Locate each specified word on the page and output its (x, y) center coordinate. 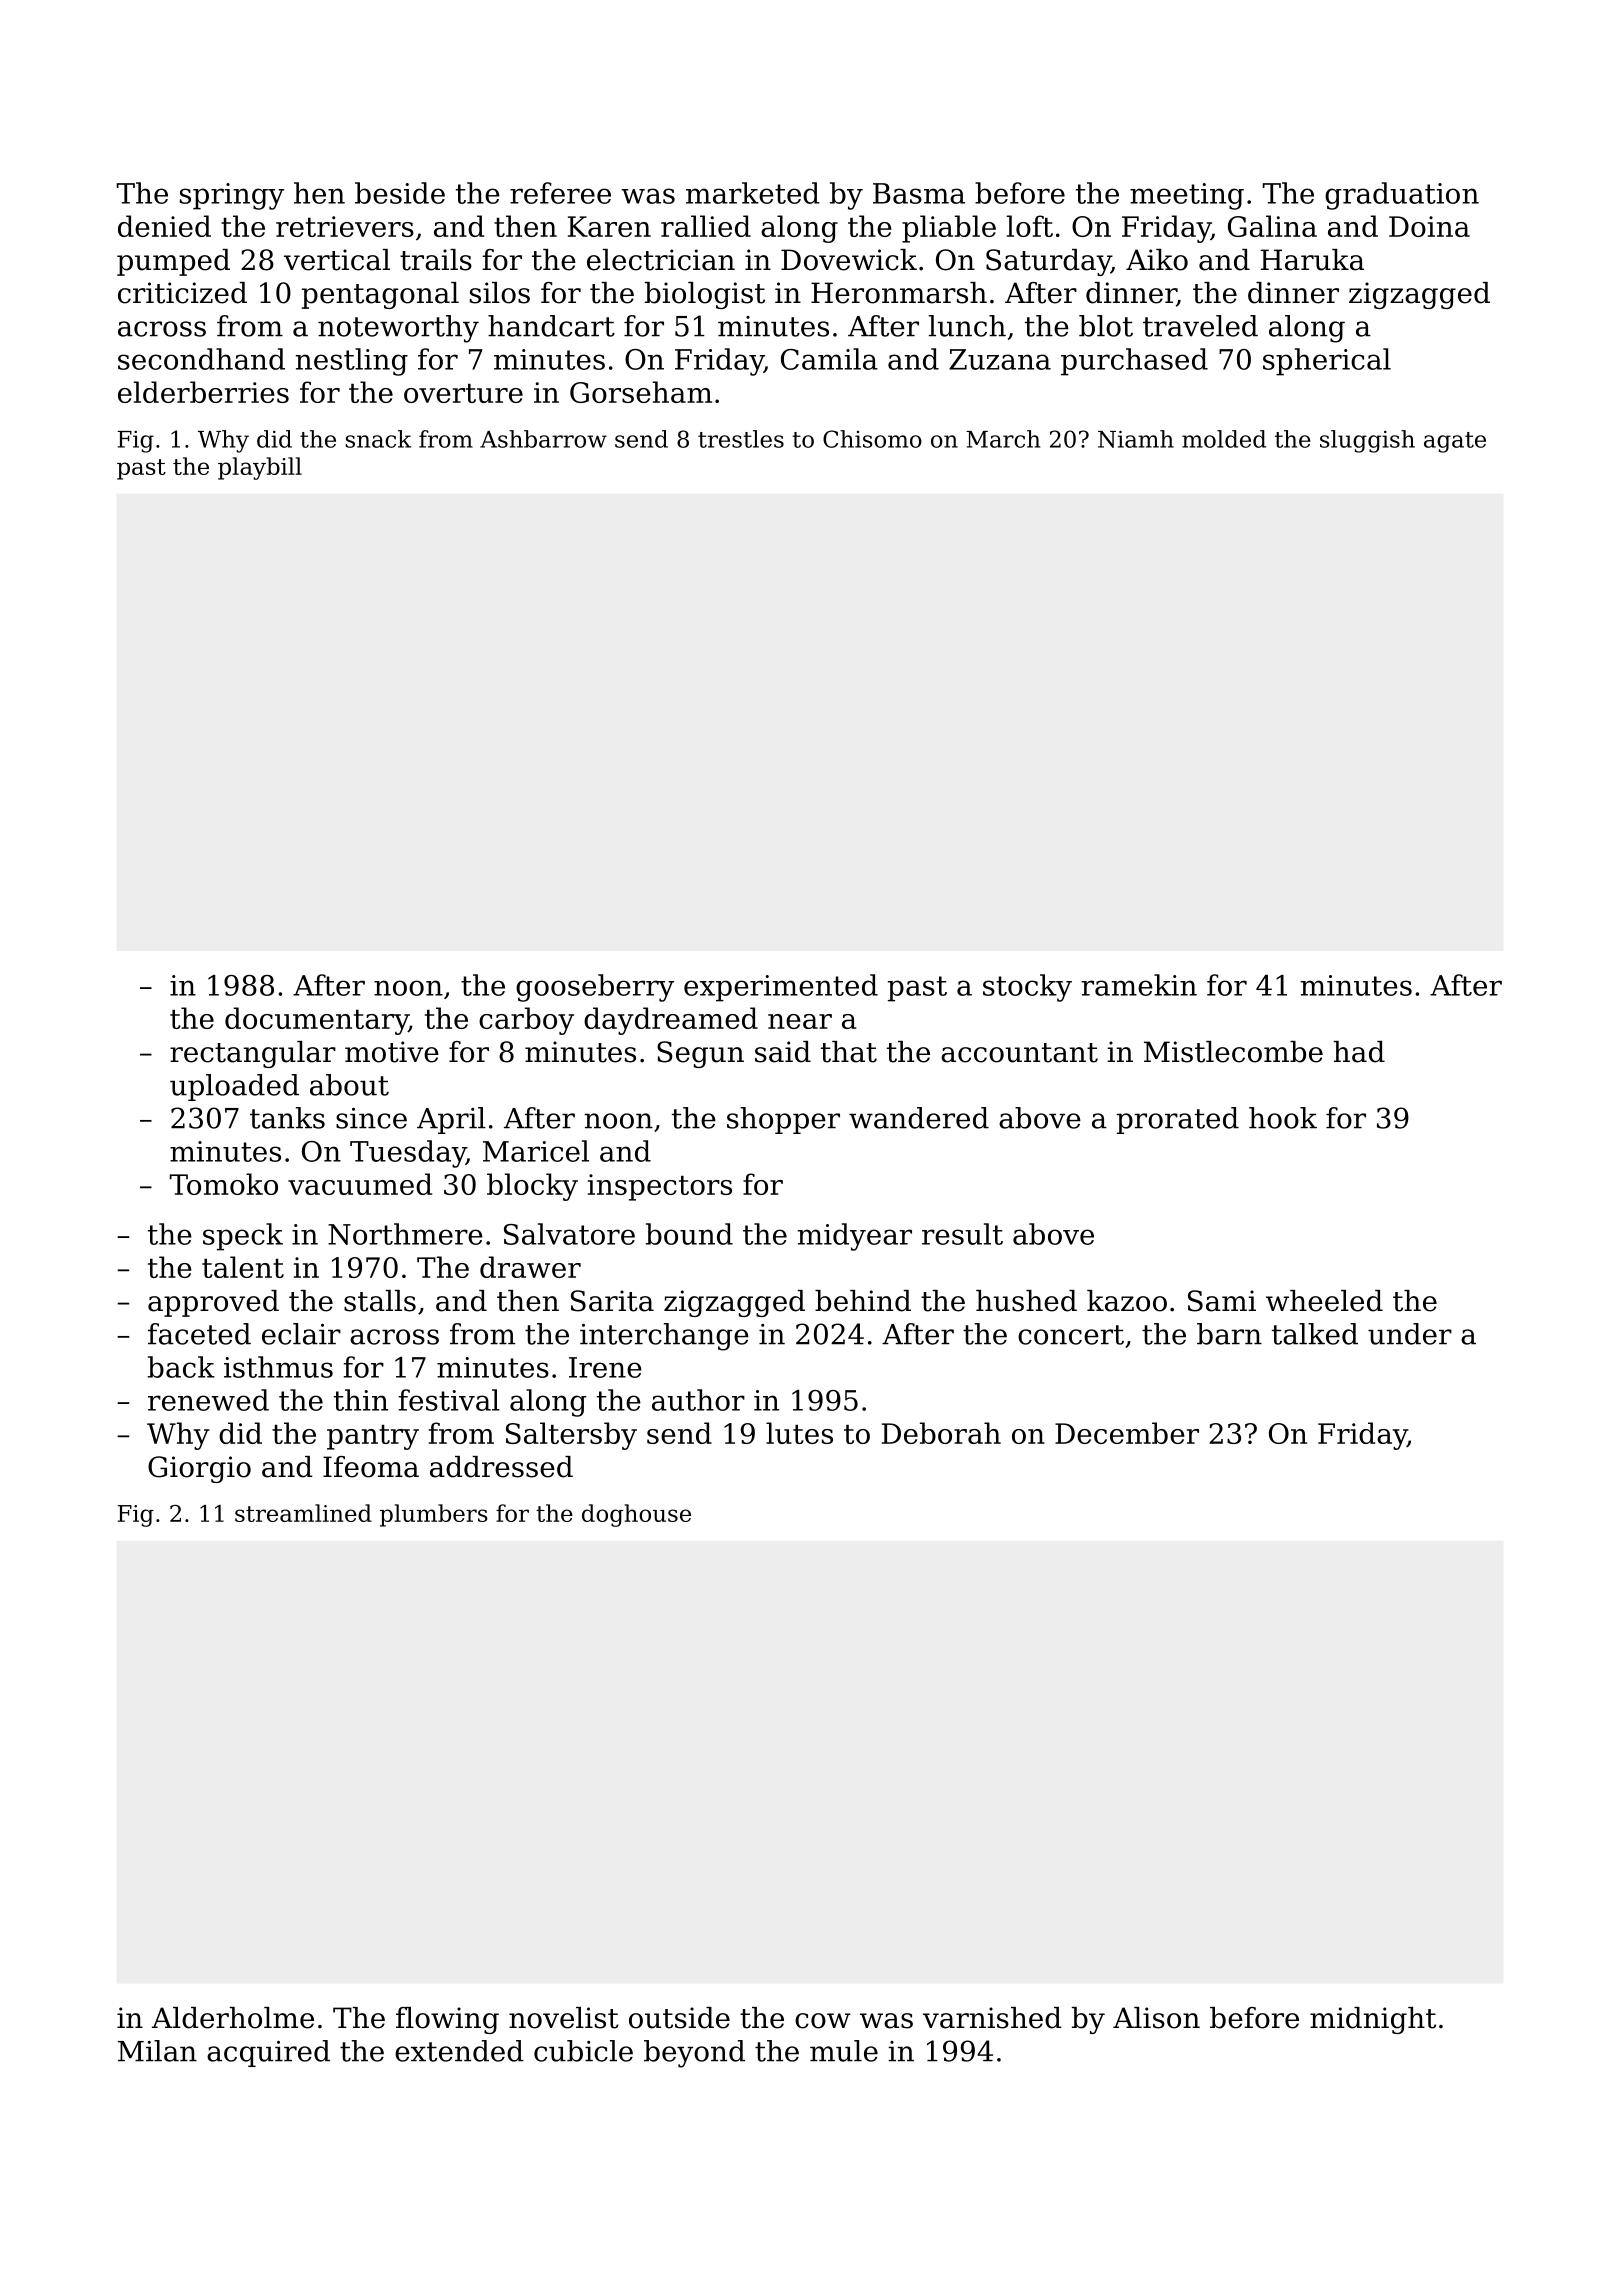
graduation (1402, 196)
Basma (919, 193)
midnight (1373, 2020)
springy (232, 196)
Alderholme (233, 2018)
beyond (694, 2054)
